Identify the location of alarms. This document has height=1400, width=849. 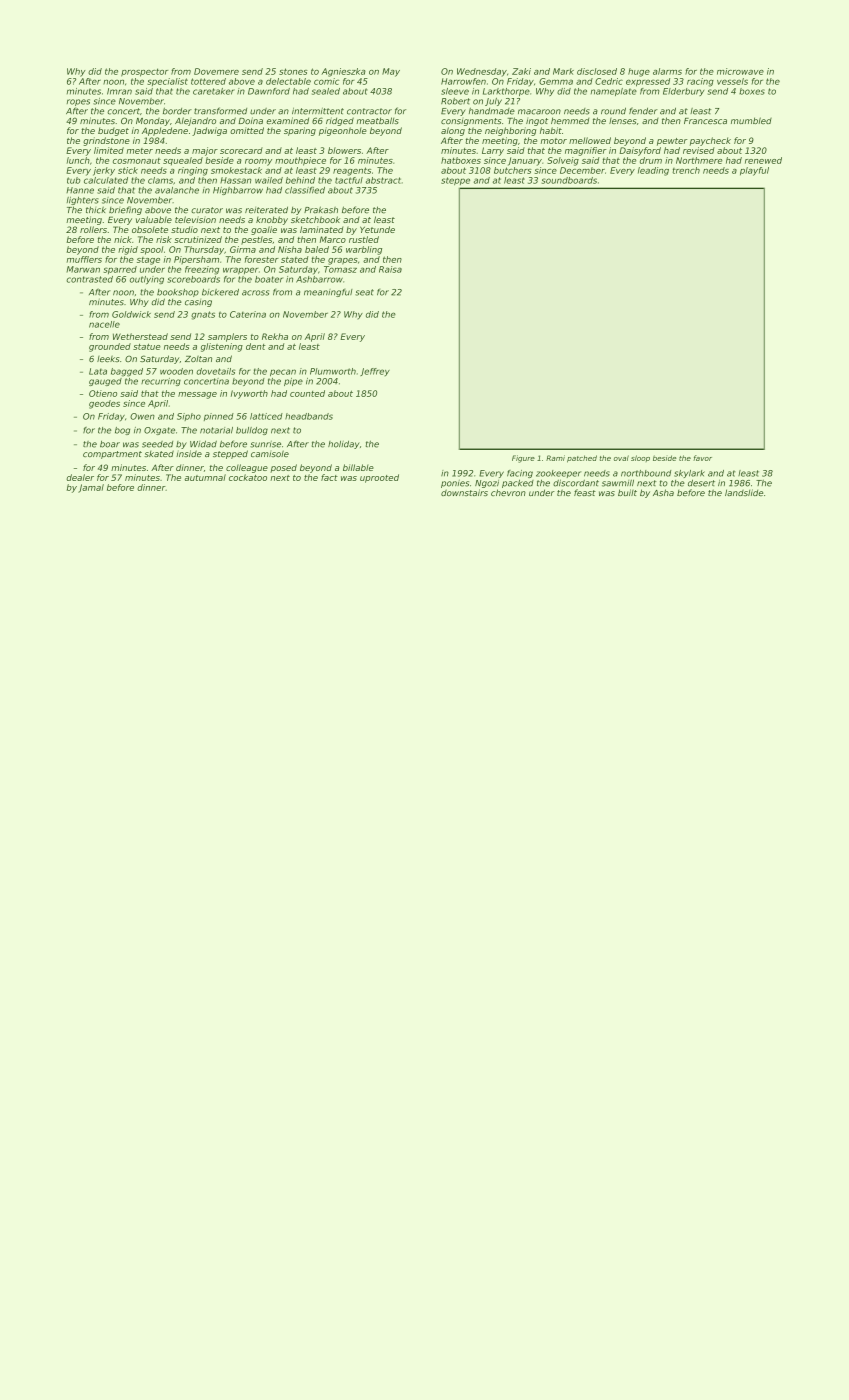
(667, 71).
